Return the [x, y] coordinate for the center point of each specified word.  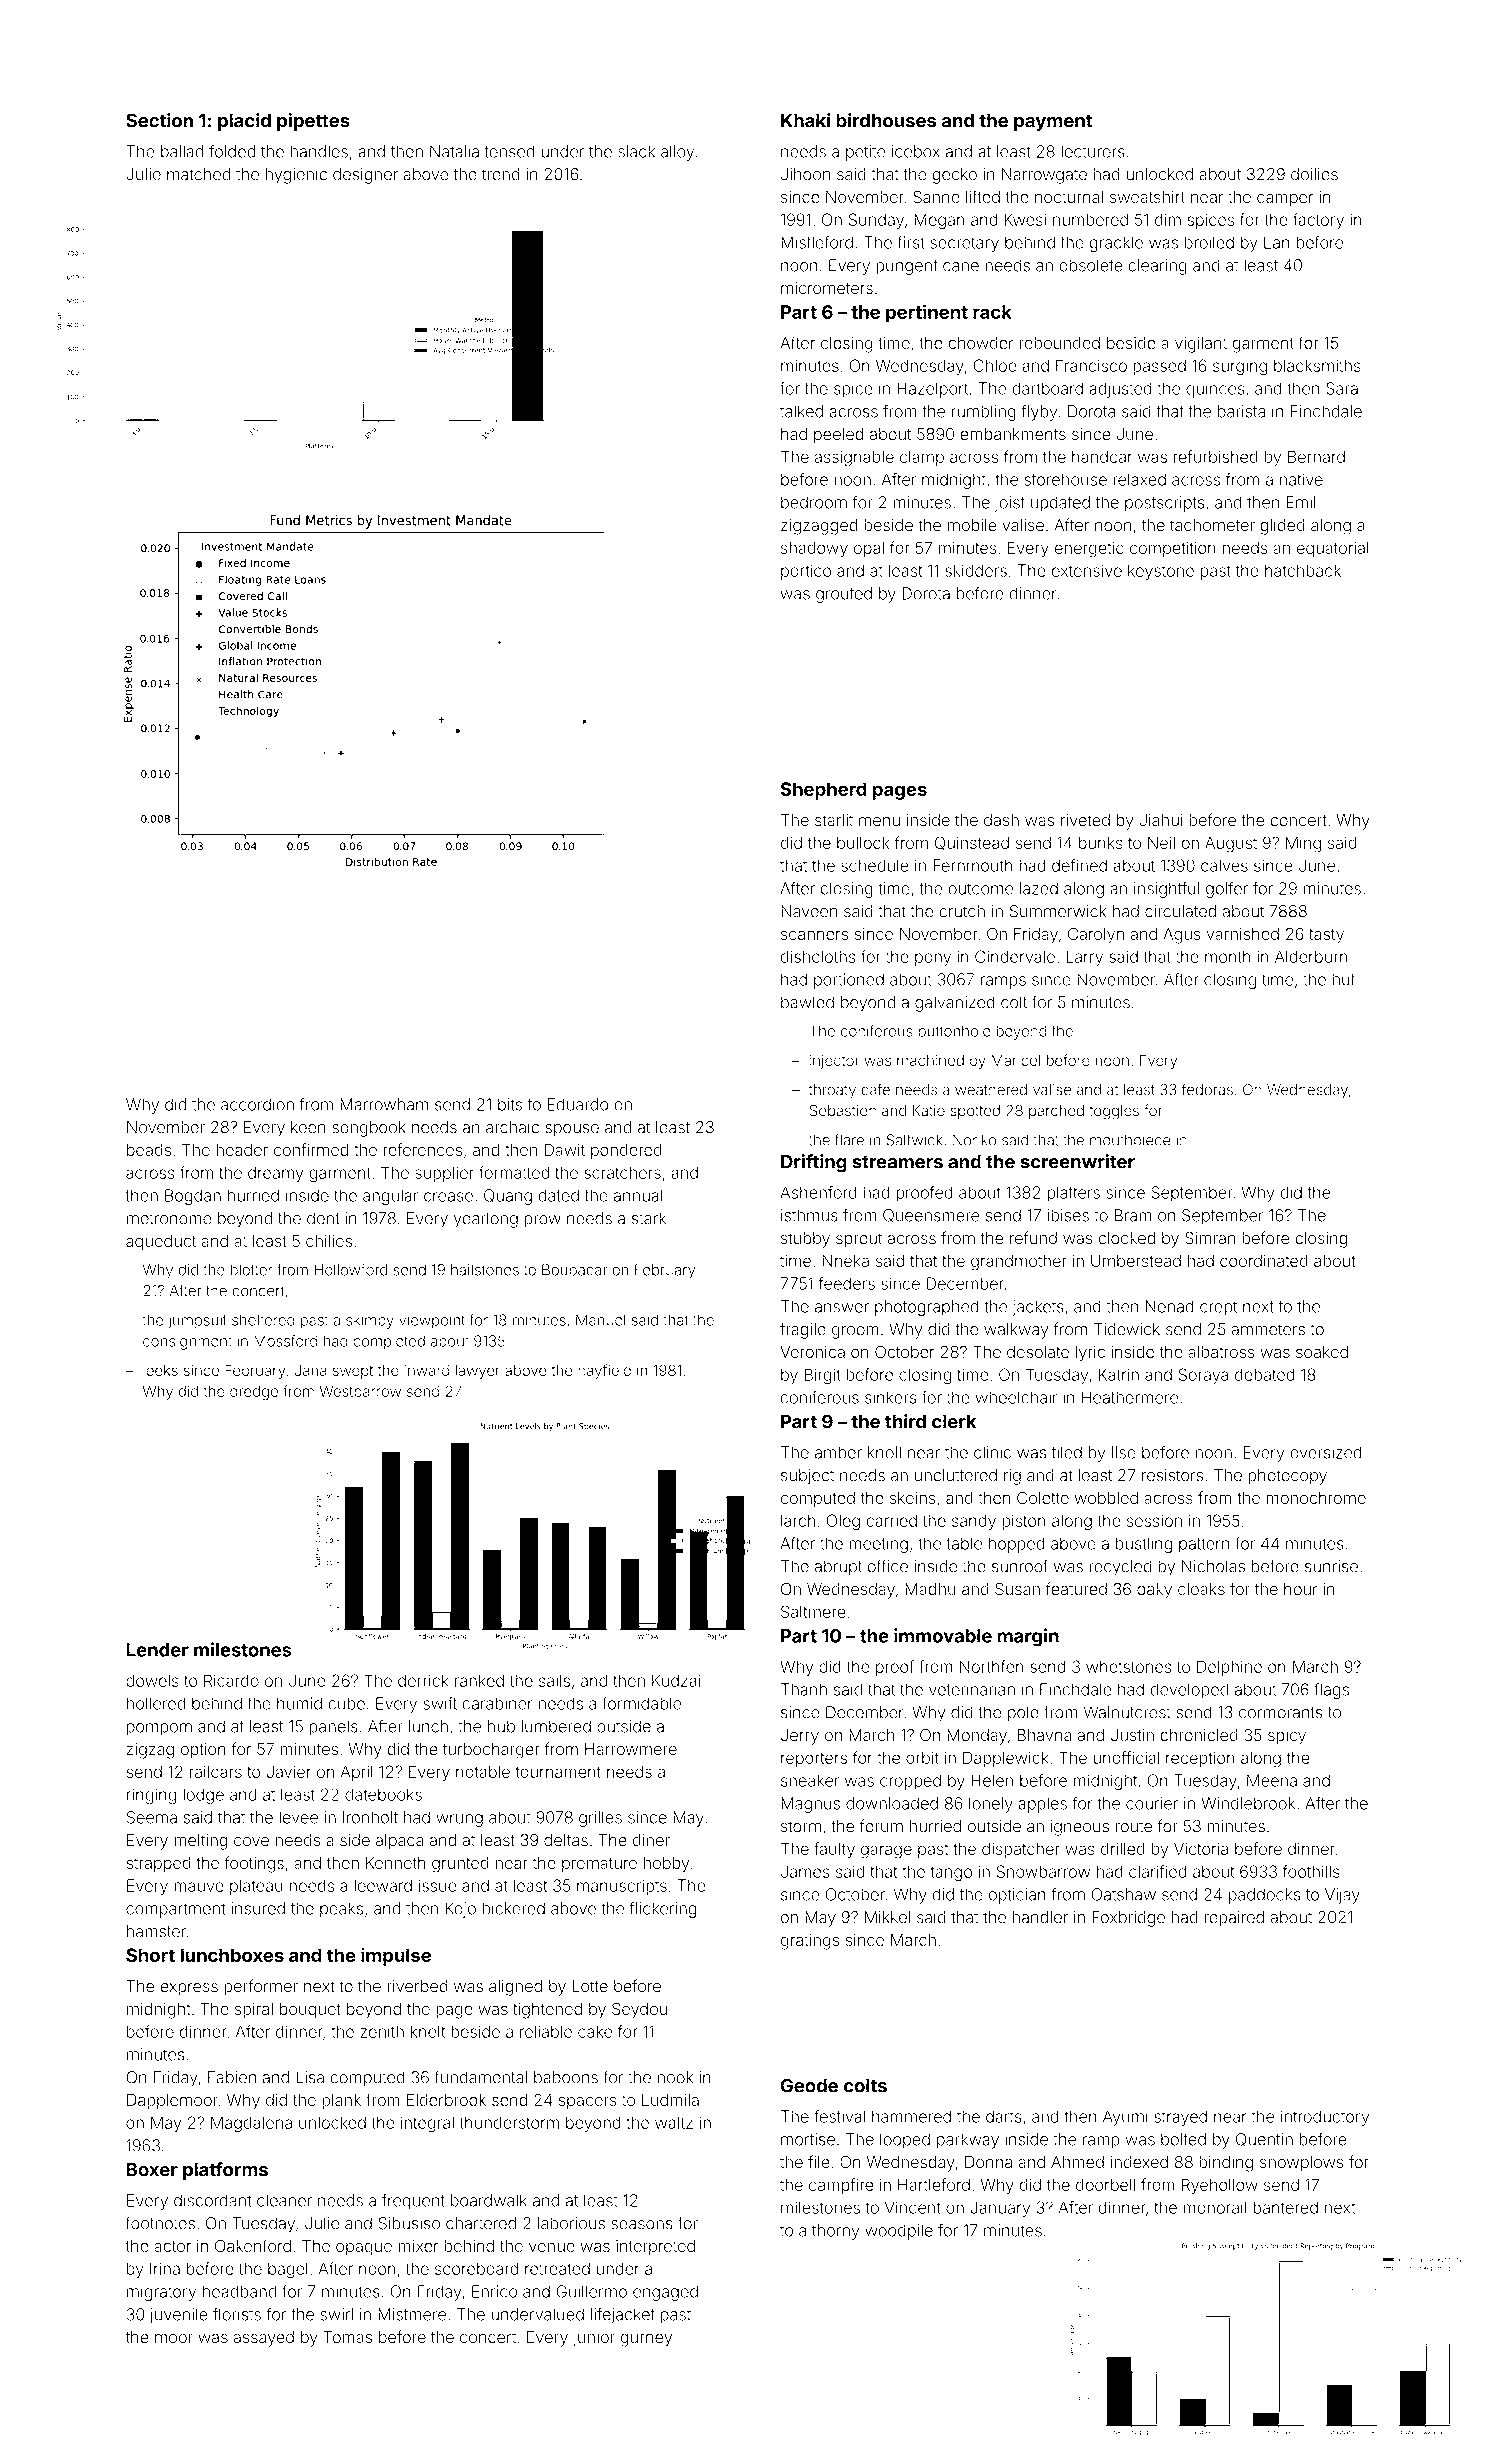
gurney [646, 2340]
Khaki [805, 120]
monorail [1214, 2207]
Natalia [454, 151]
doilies [1314, 174]
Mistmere [412, 2314]
